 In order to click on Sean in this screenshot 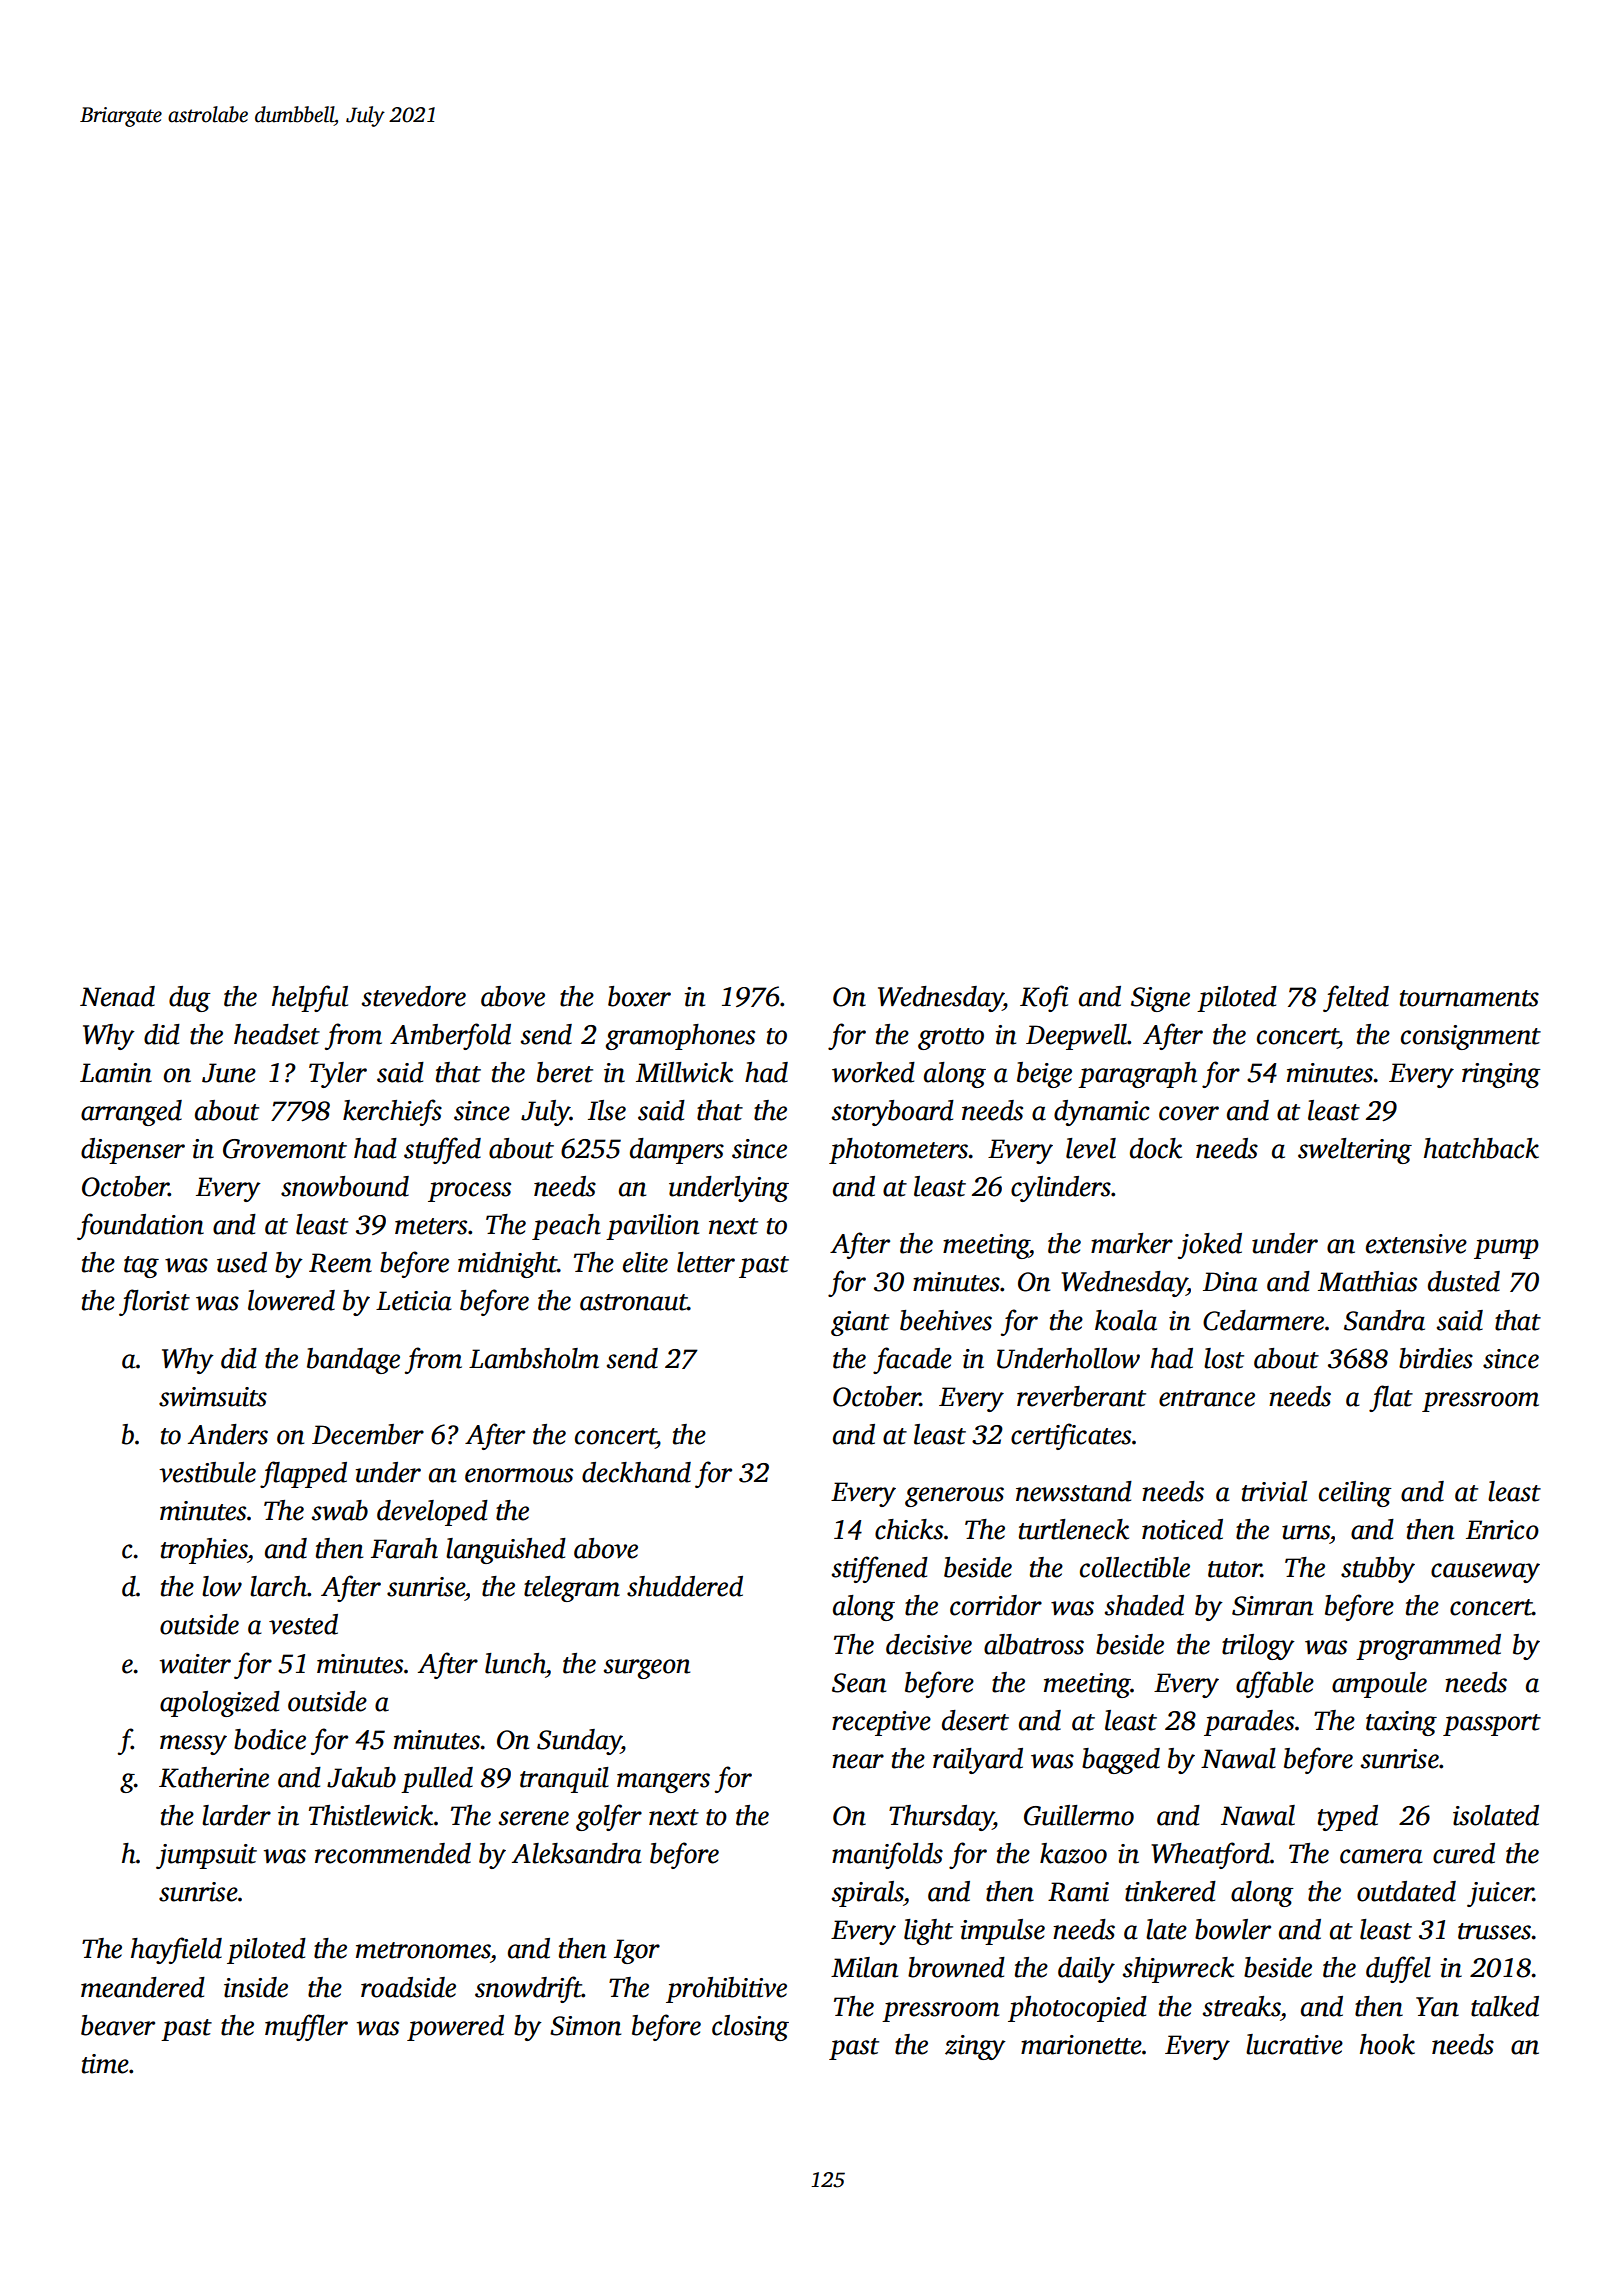, I will do `click(859, 1683)`.
